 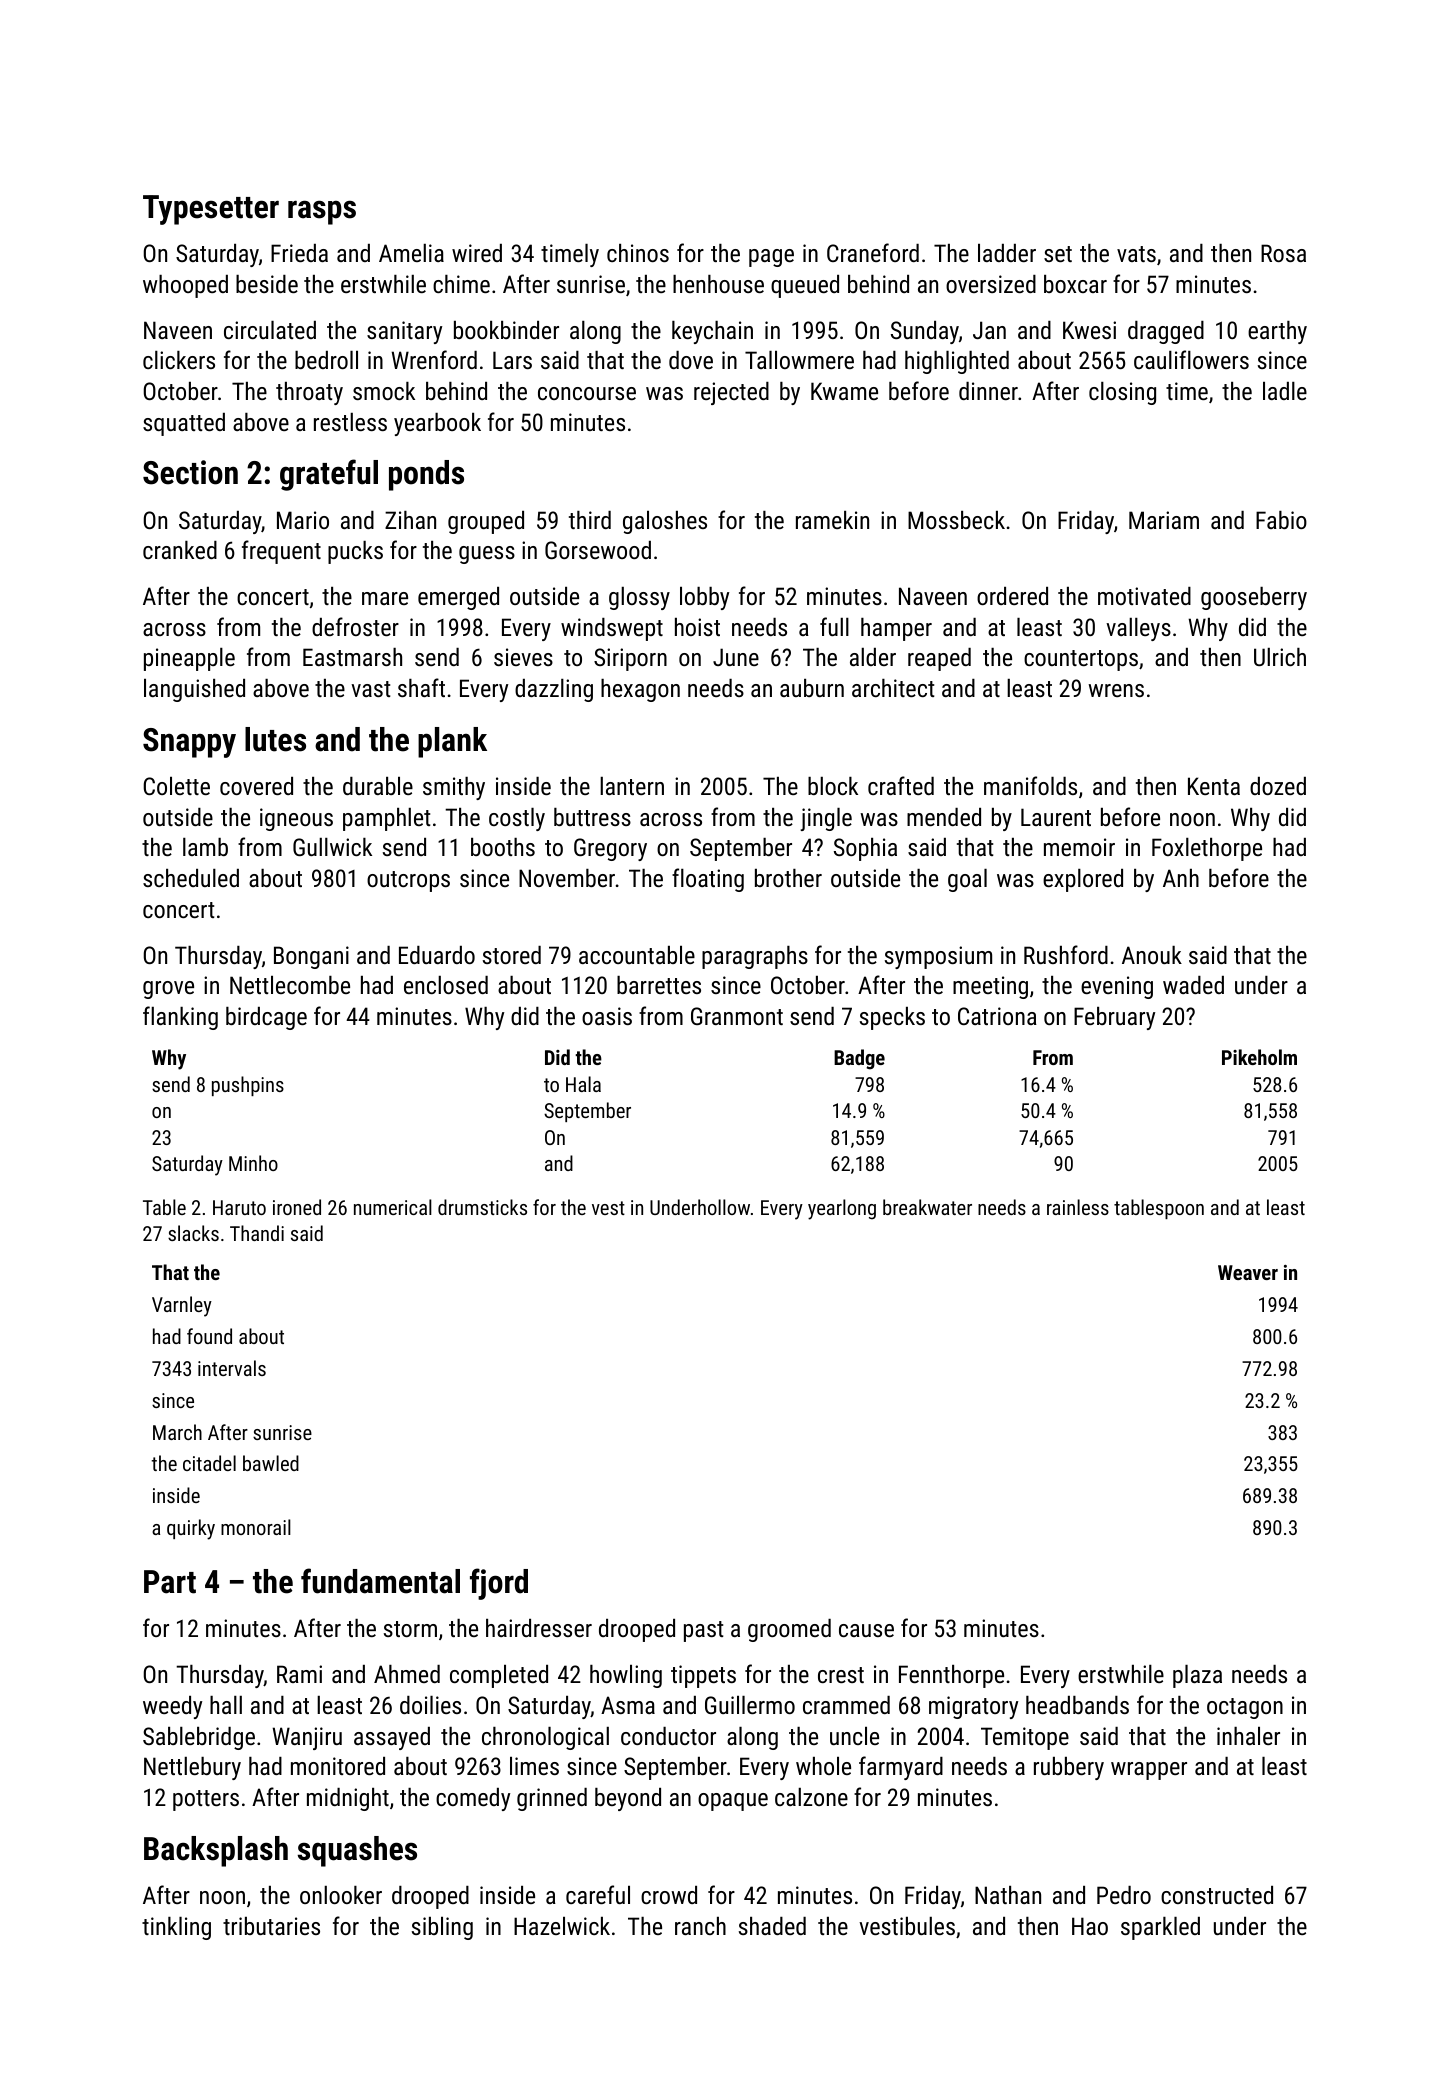 What do you see at coordinates (736, 657) in the document?
I see `June` at bounding box center [736, 657].
